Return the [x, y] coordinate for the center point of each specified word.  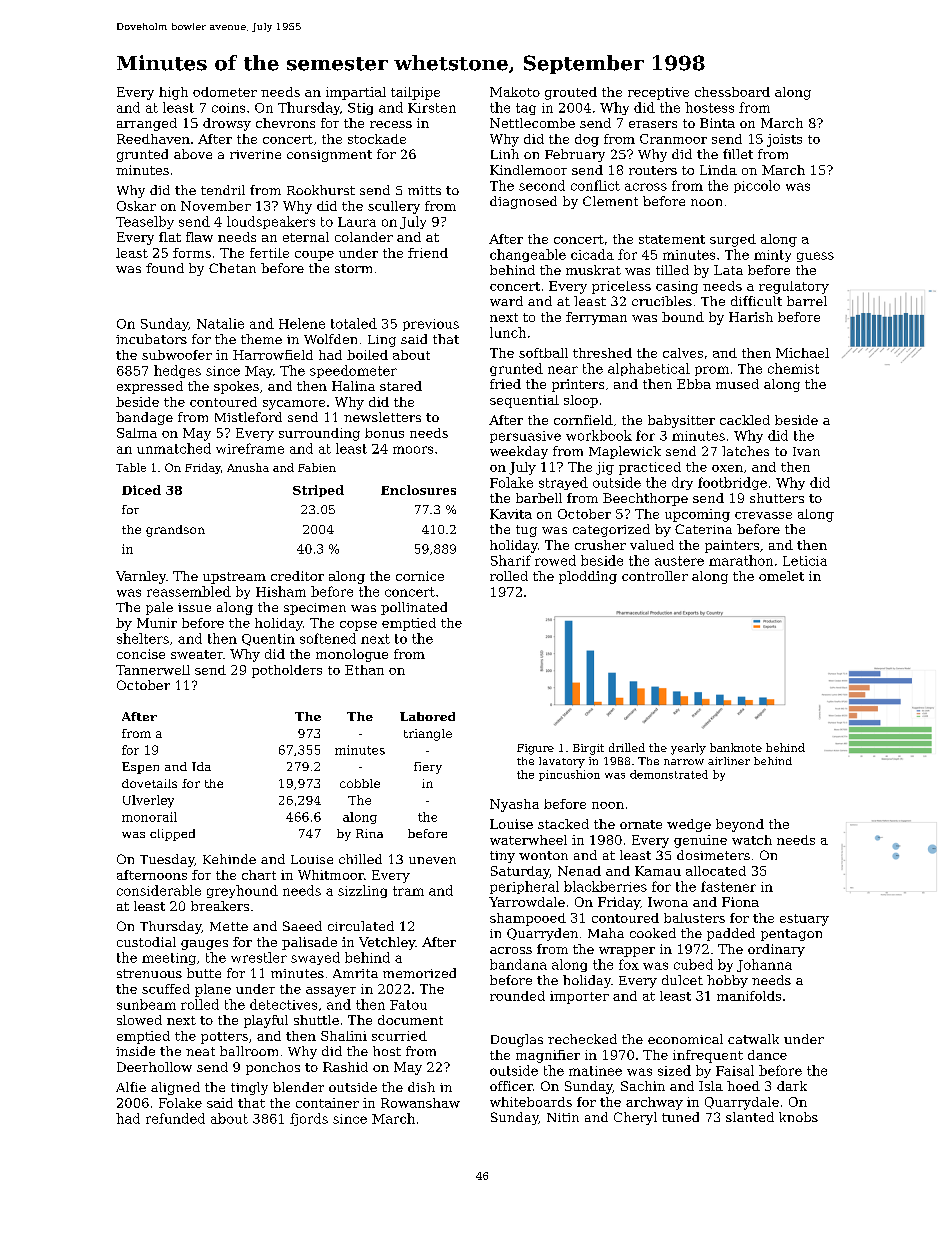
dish [421, 1087]
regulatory [794, 287]
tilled [672, 270]
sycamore [294, 405]
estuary [804, 920]
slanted [750, 1117]
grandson [175, 531]
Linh [505, 154]
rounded [517, 996]
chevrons [285, 123]
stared [401, 386]
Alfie [131, 1087]
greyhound [242, 891]
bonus [384, 433]
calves [683, 353]
